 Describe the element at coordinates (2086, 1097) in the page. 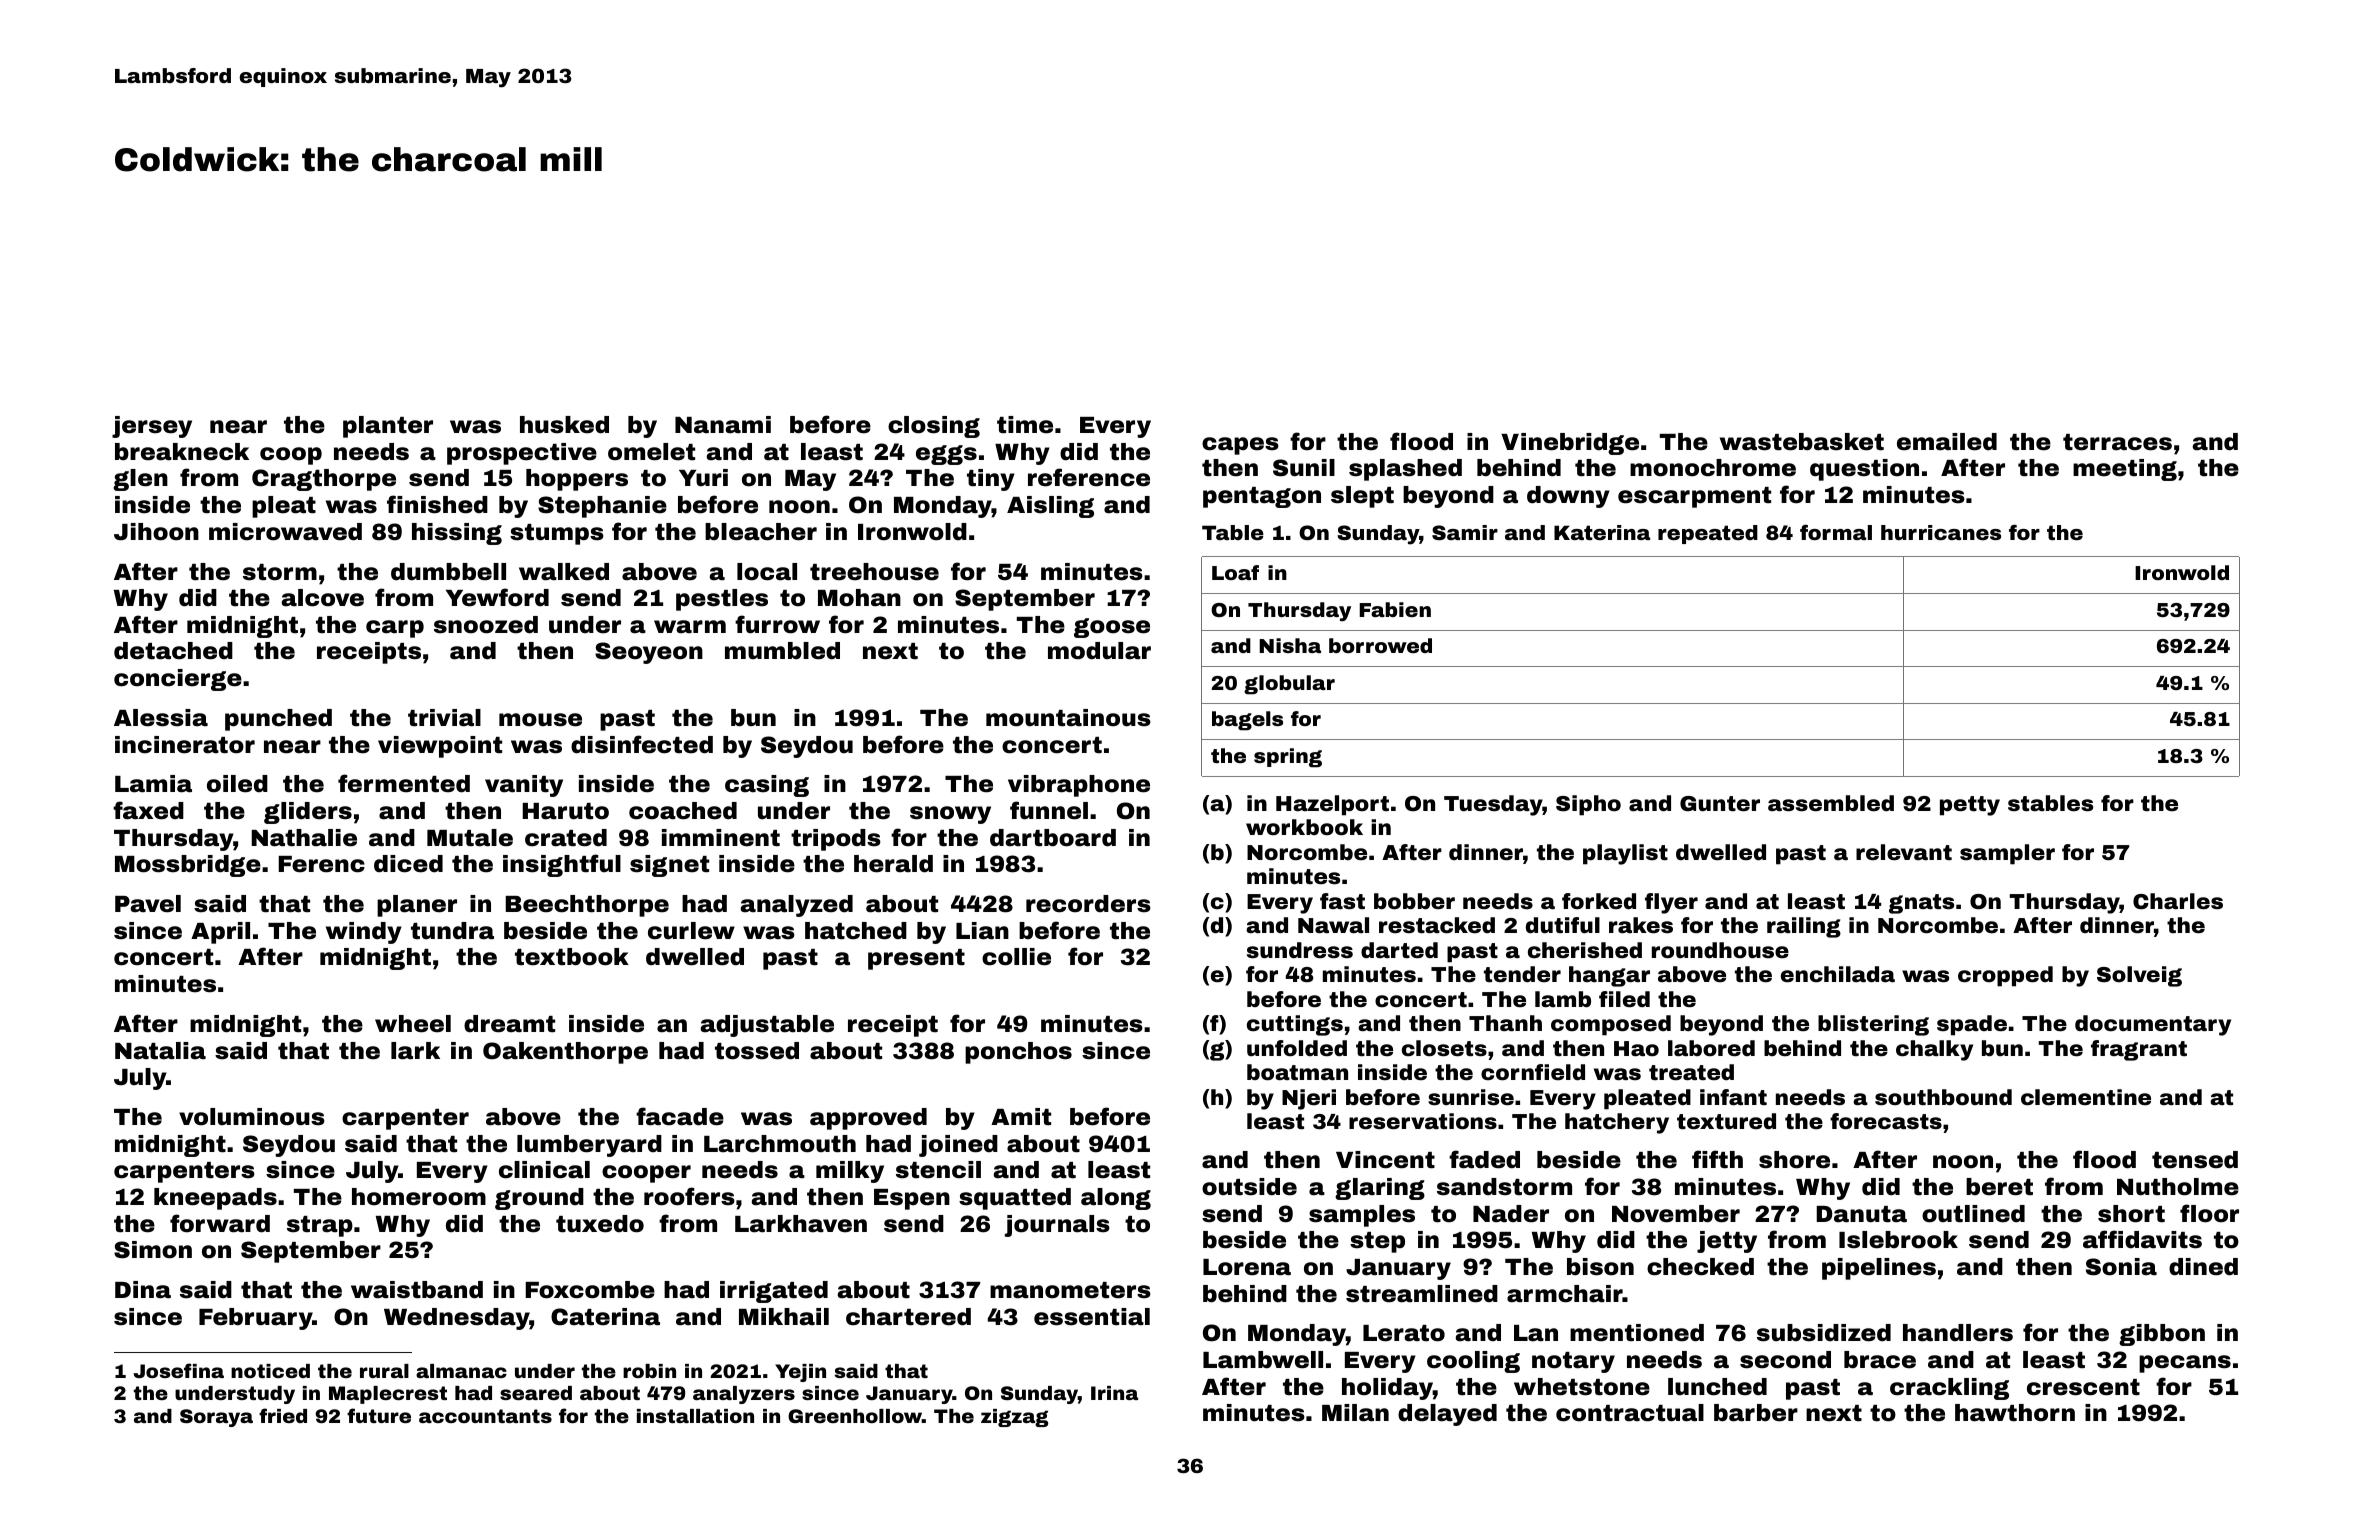

I see `clementine` at that location.
